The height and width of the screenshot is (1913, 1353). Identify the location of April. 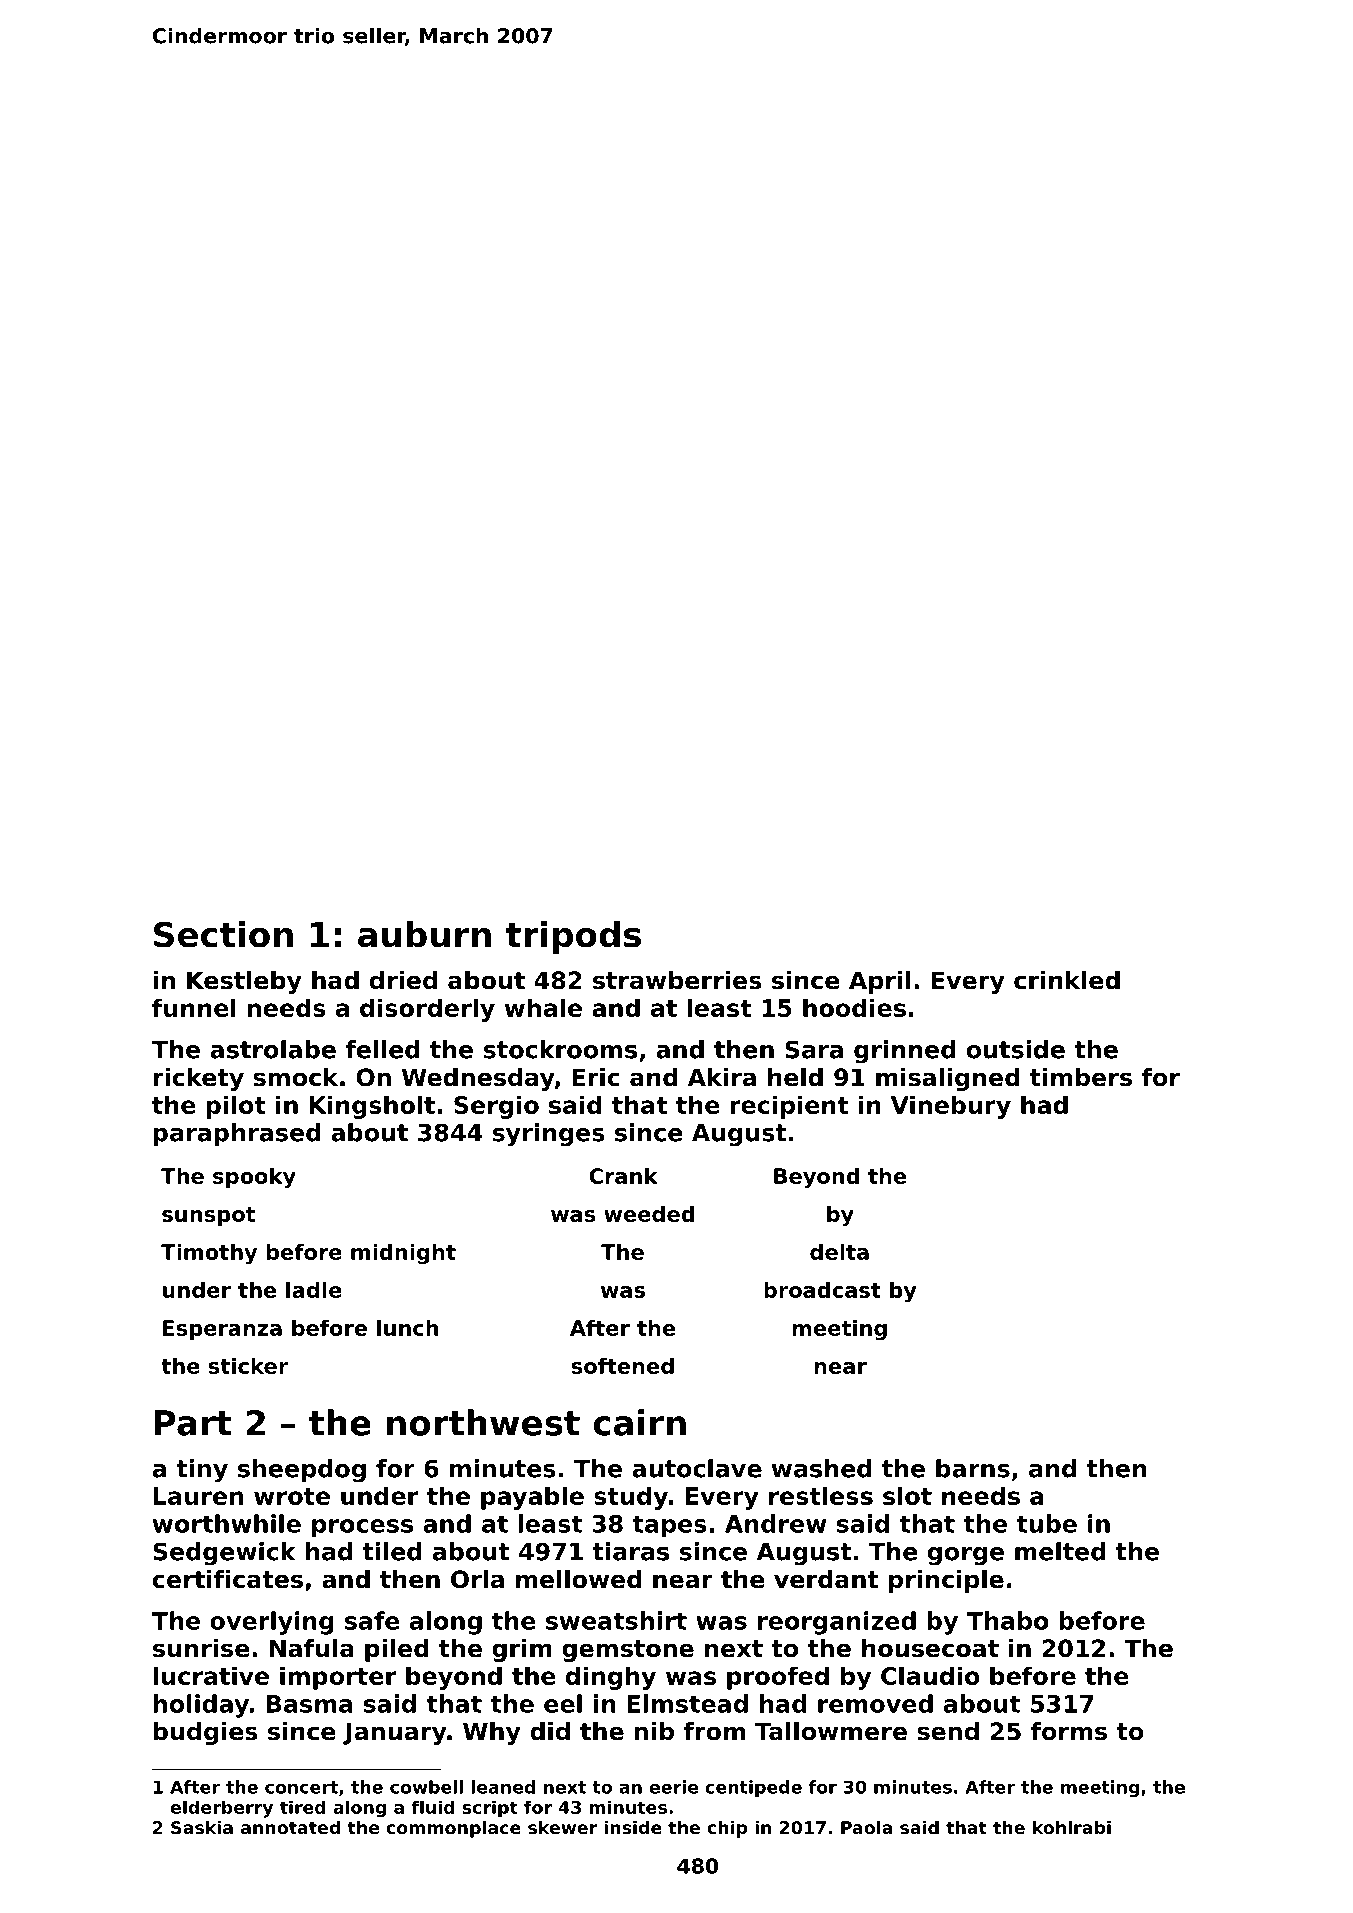
(880, 982).
